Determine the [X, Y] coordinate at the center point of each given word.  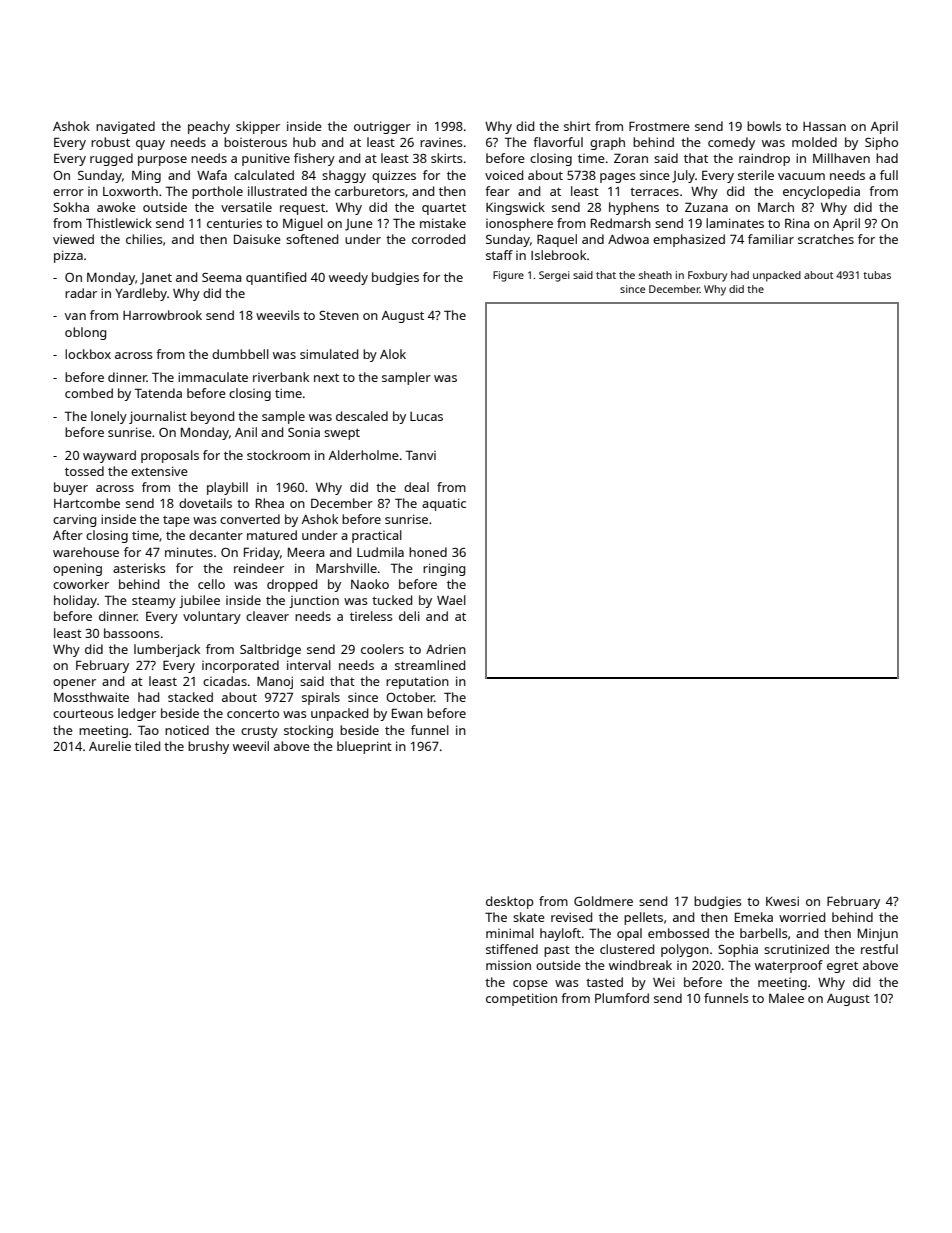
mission [508, 965]
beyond [212, 417]
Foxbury [708, 276]
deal [416, 487]
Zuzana [706, 207]
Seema [222, 277]
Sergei [554, 276]
